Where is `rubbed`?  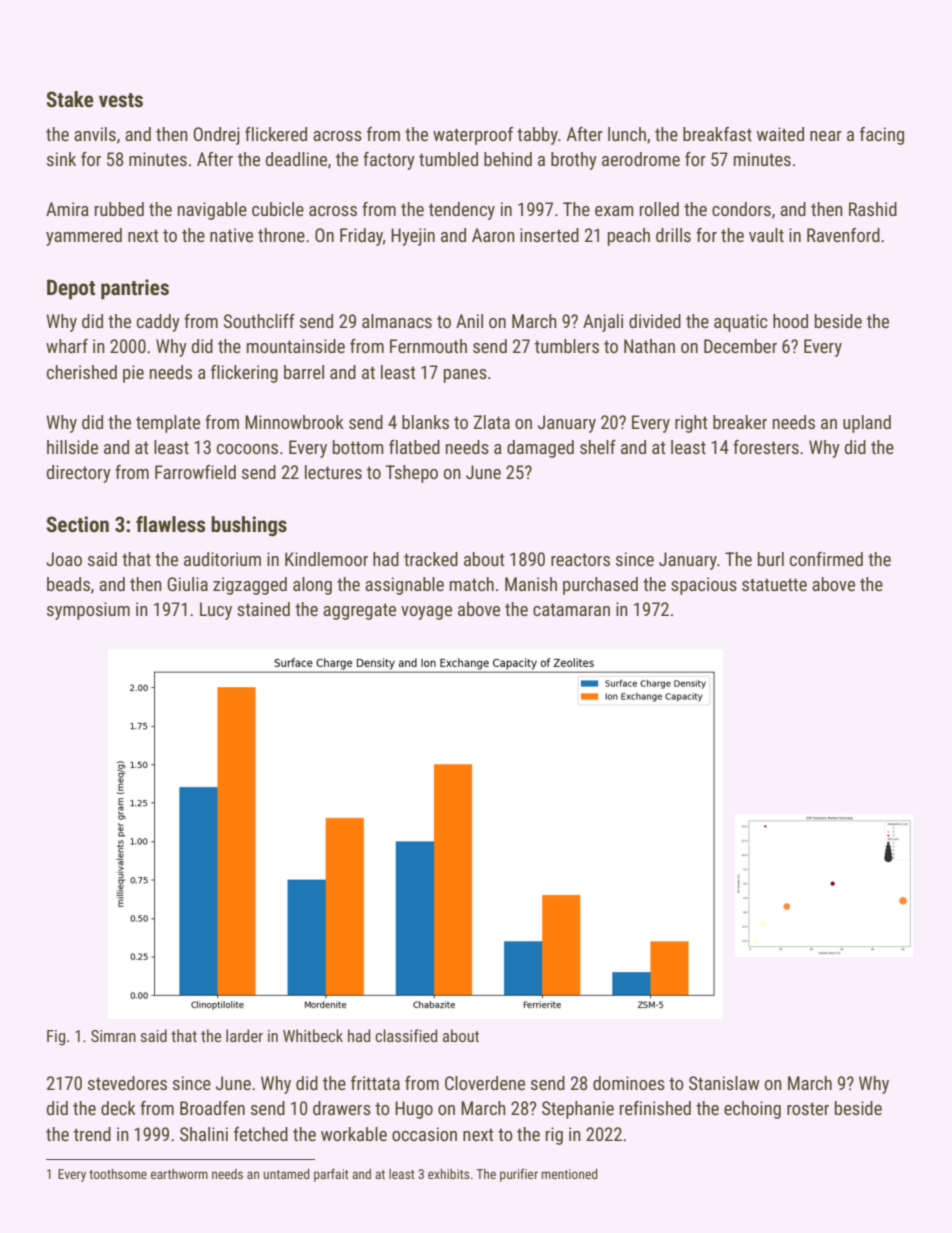
rubbed is located at coordinates (119, 209).
